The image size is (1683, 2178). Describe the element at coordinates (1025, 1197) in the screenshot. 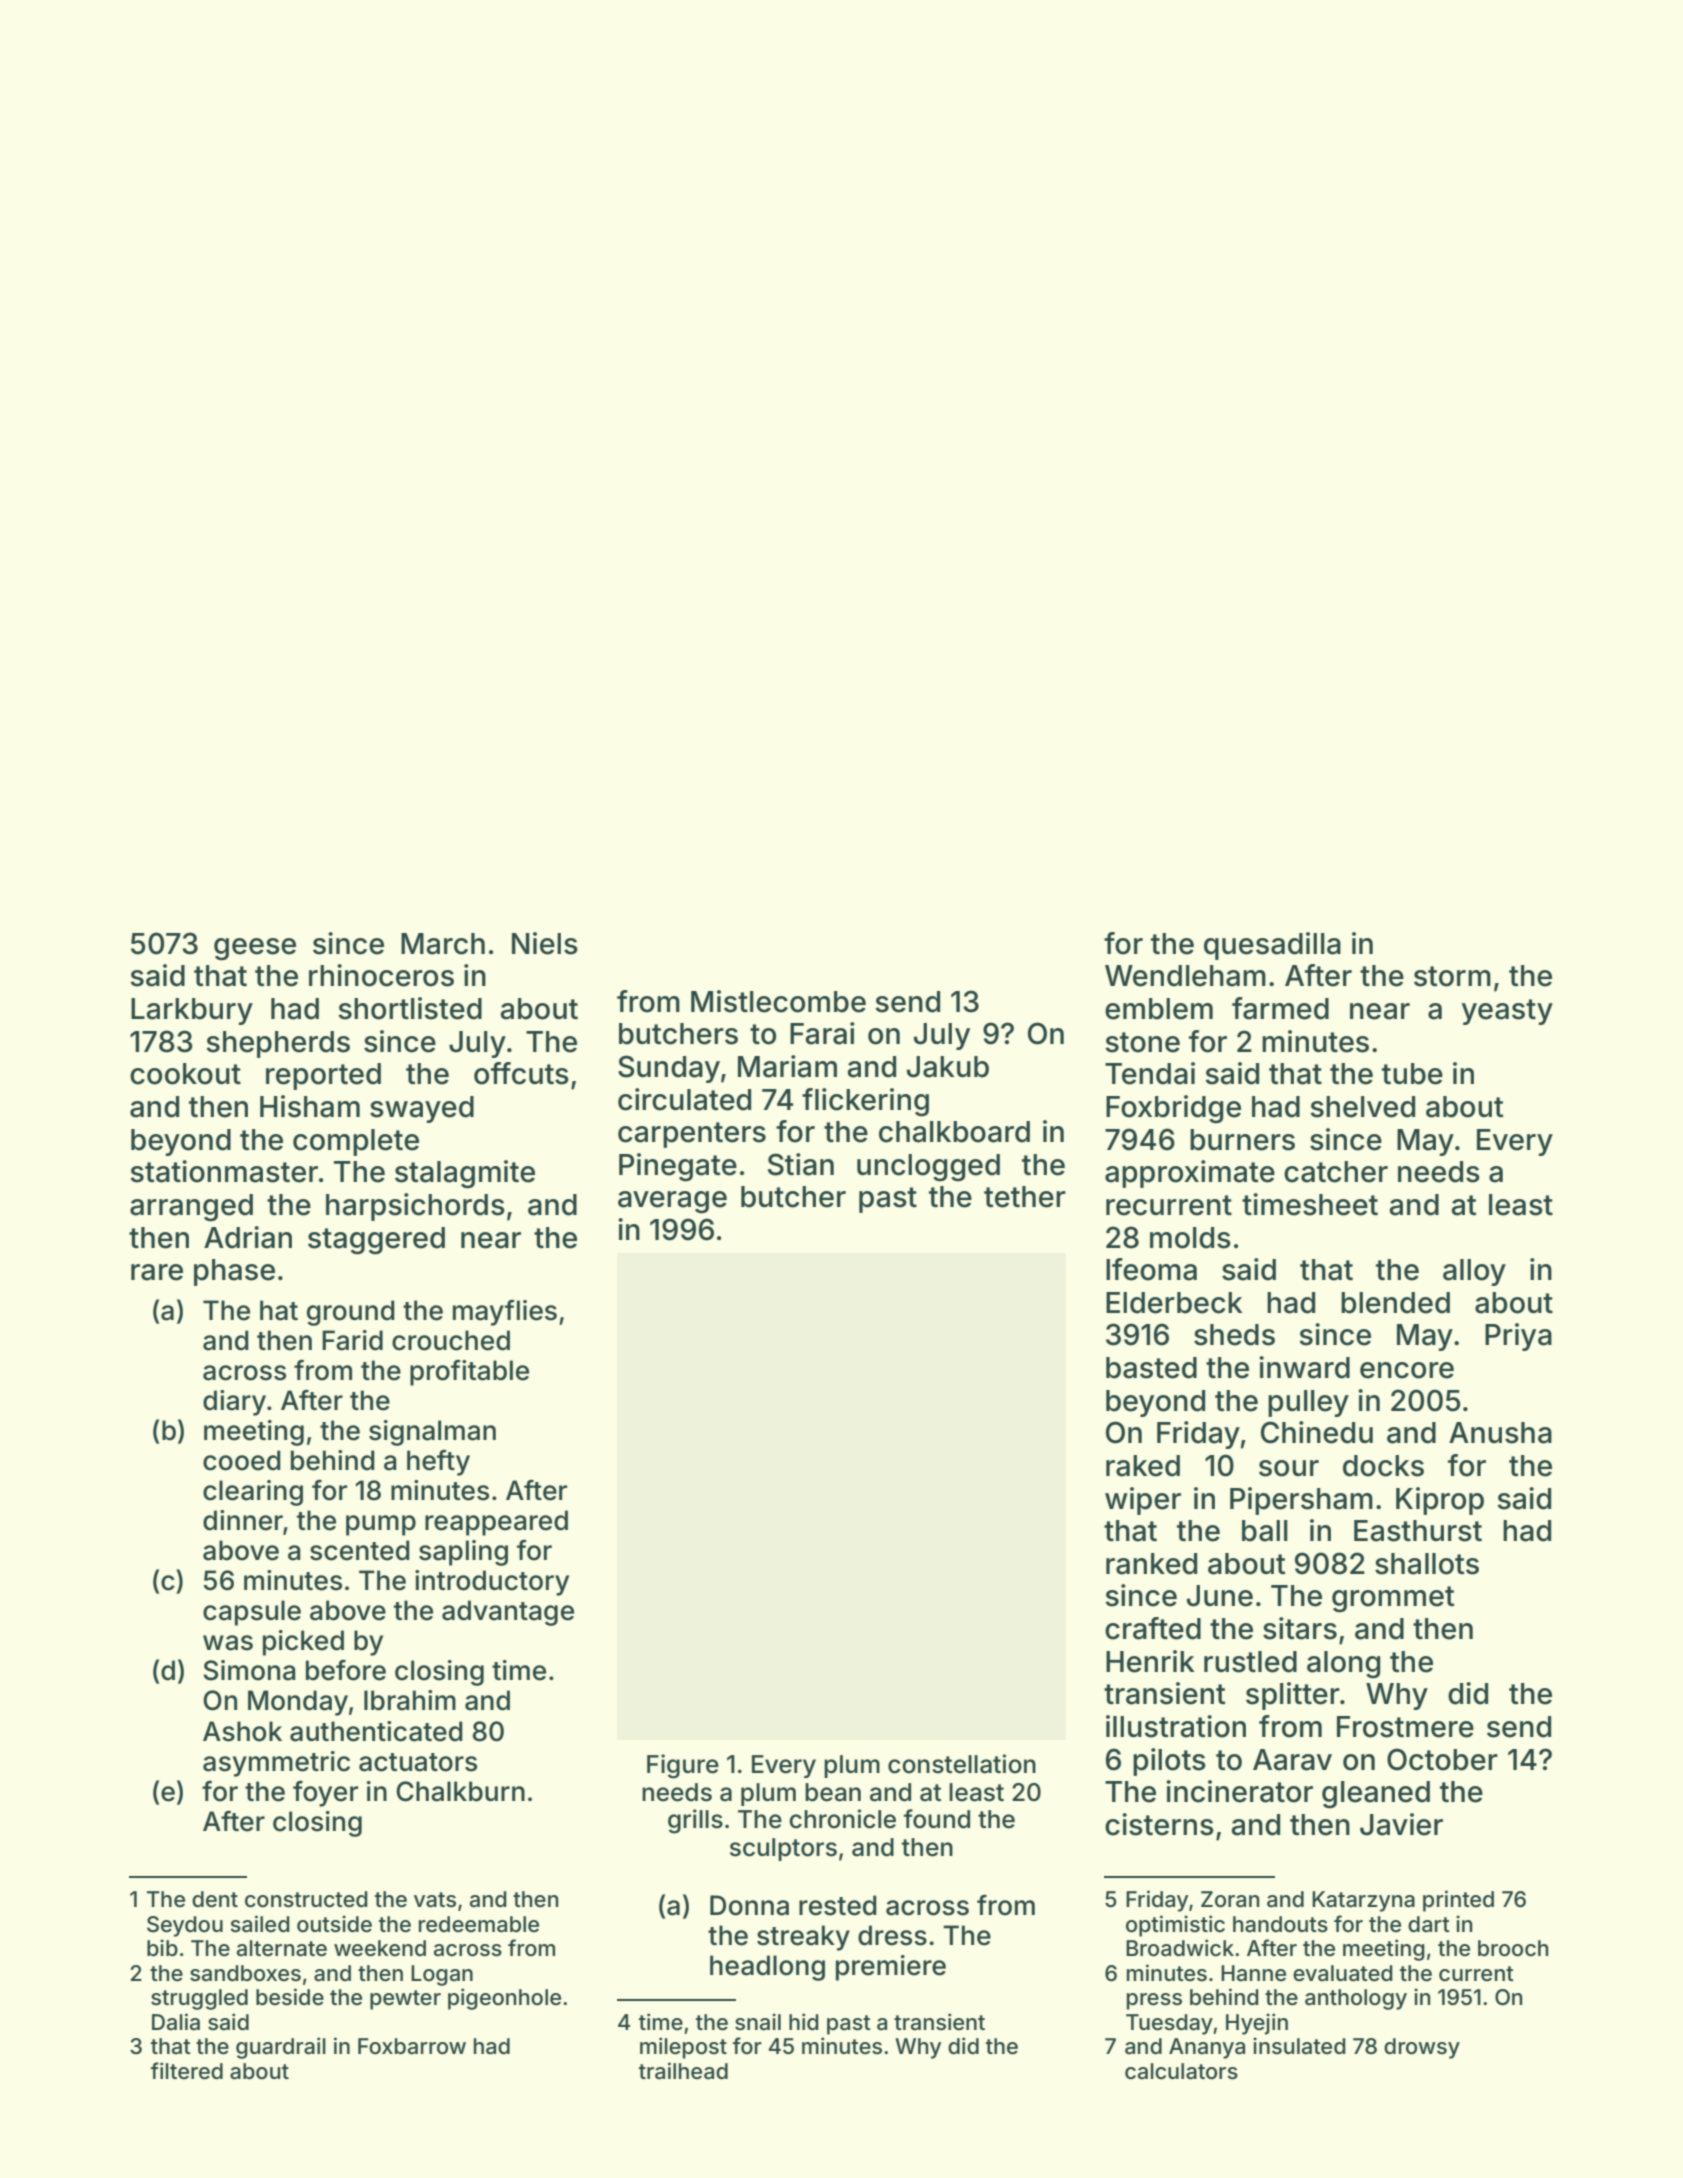

I see `tether` at that location.
